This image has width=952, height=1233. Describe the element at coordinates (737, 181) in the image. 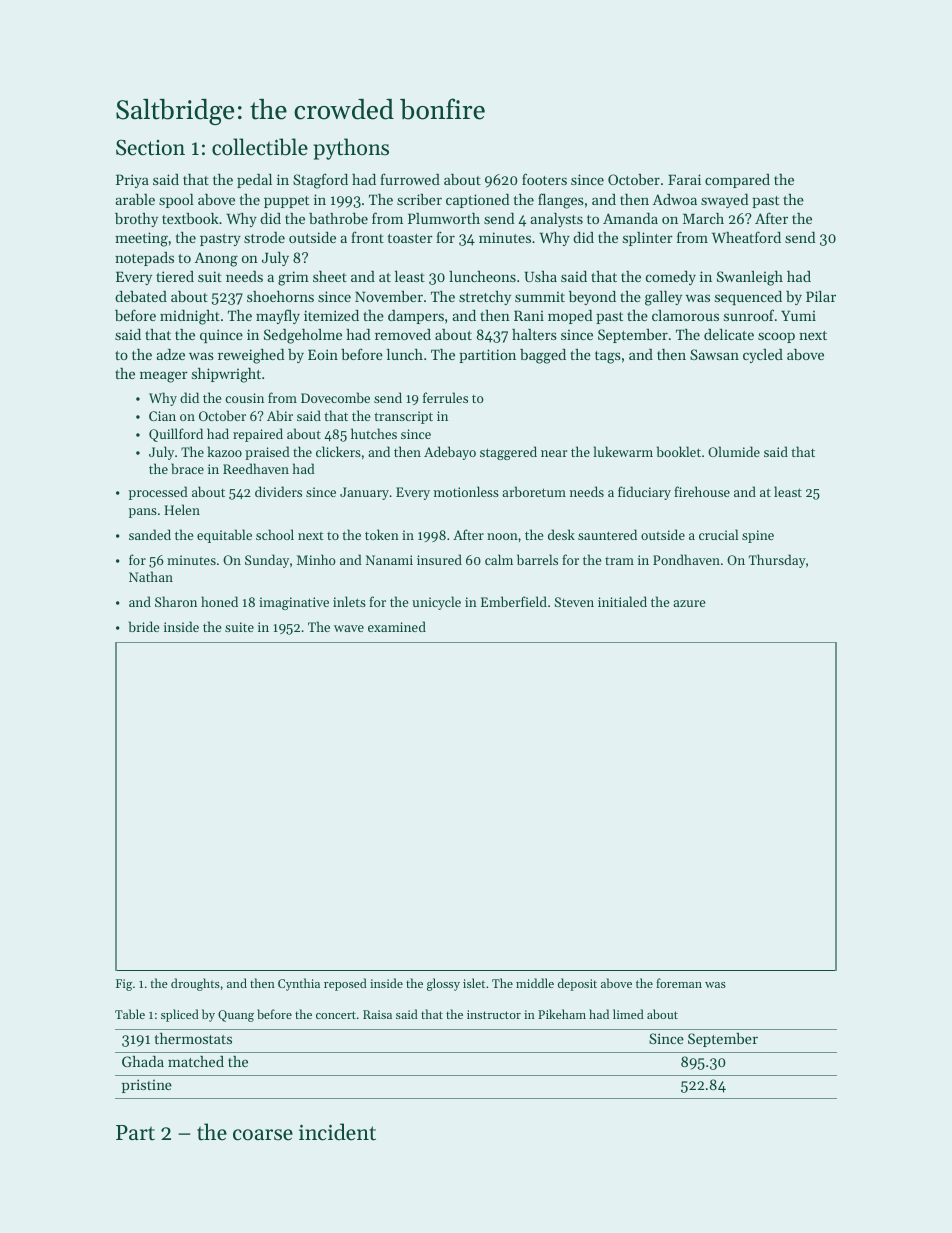

I see `compared` at that location.
